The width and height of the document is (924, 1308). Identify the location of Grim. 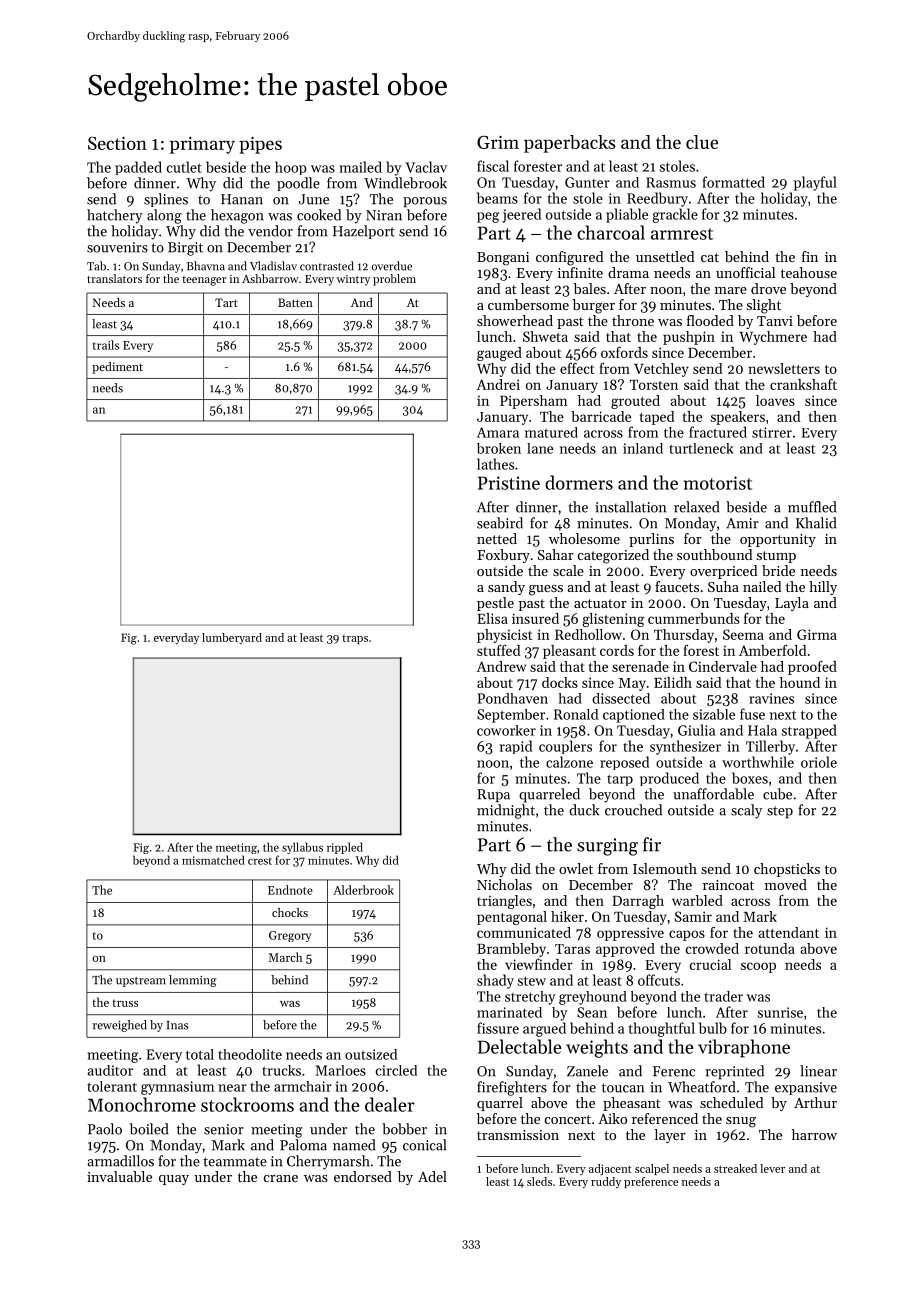
(498, 142).
